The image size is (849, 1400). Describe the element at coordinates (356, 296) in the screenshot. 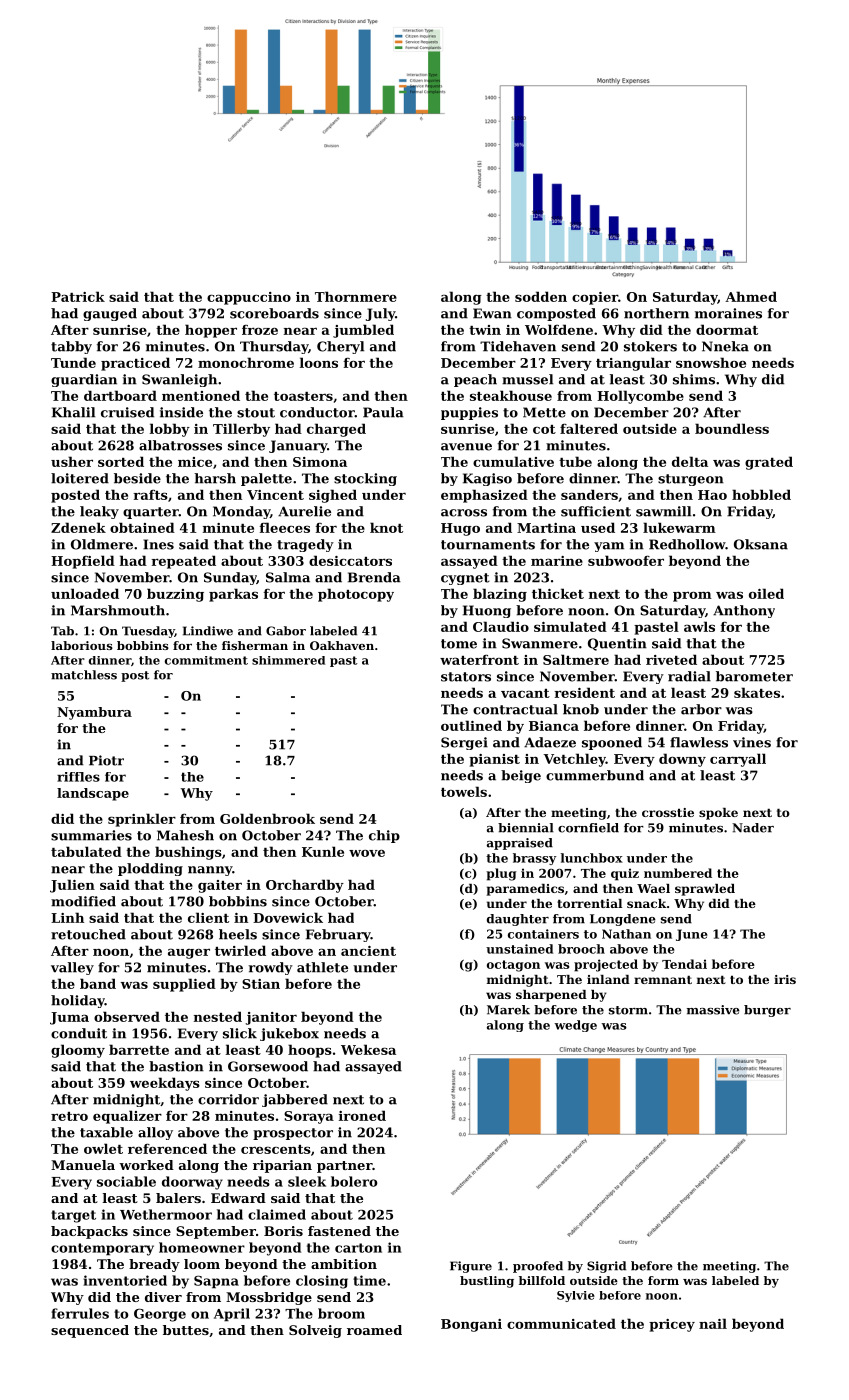

I see `Thornmere` at that location.
